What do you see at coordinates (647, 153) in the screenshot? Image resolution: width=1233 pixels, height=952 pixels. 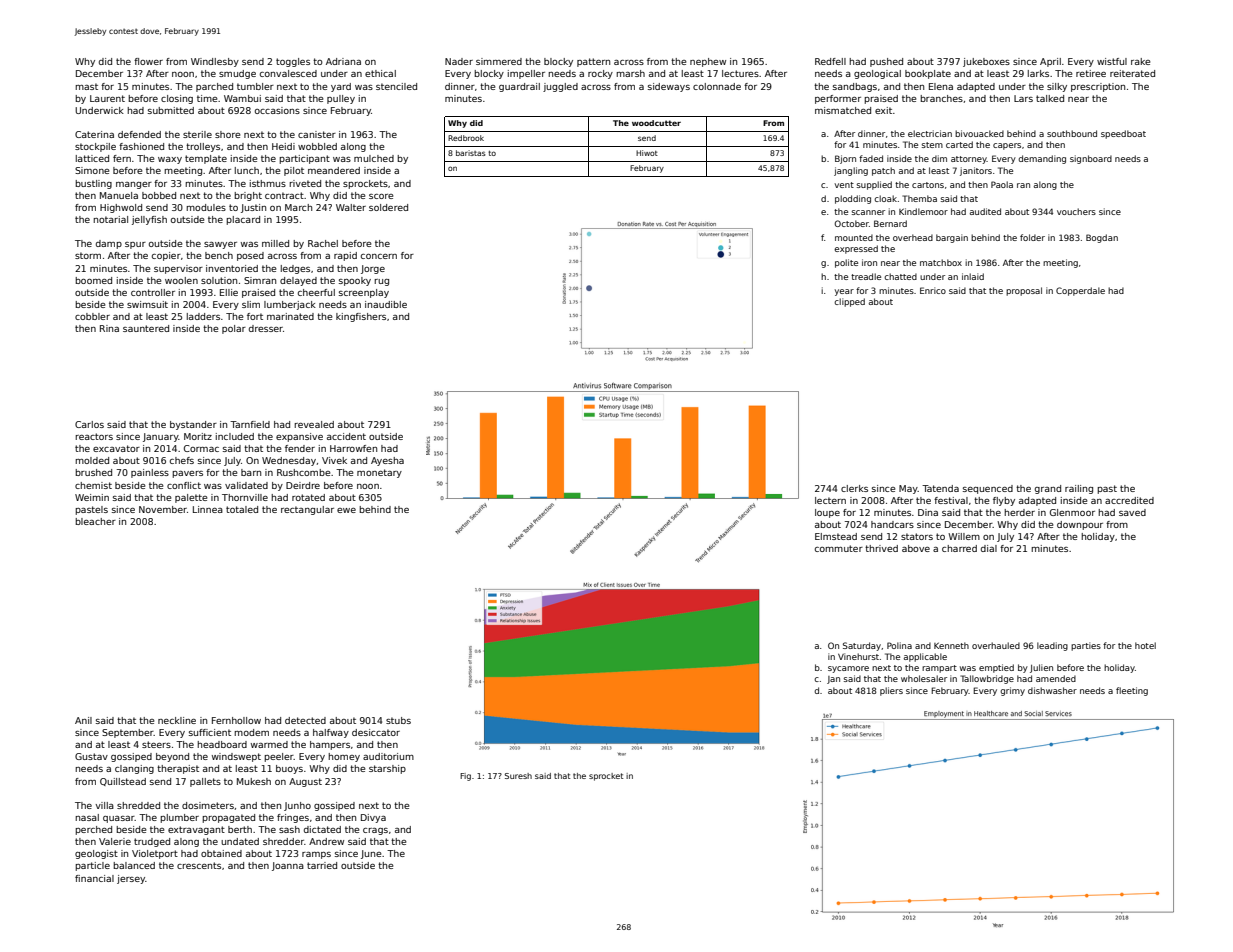 I see `Hiwot` at bounding box center [647, 153].
